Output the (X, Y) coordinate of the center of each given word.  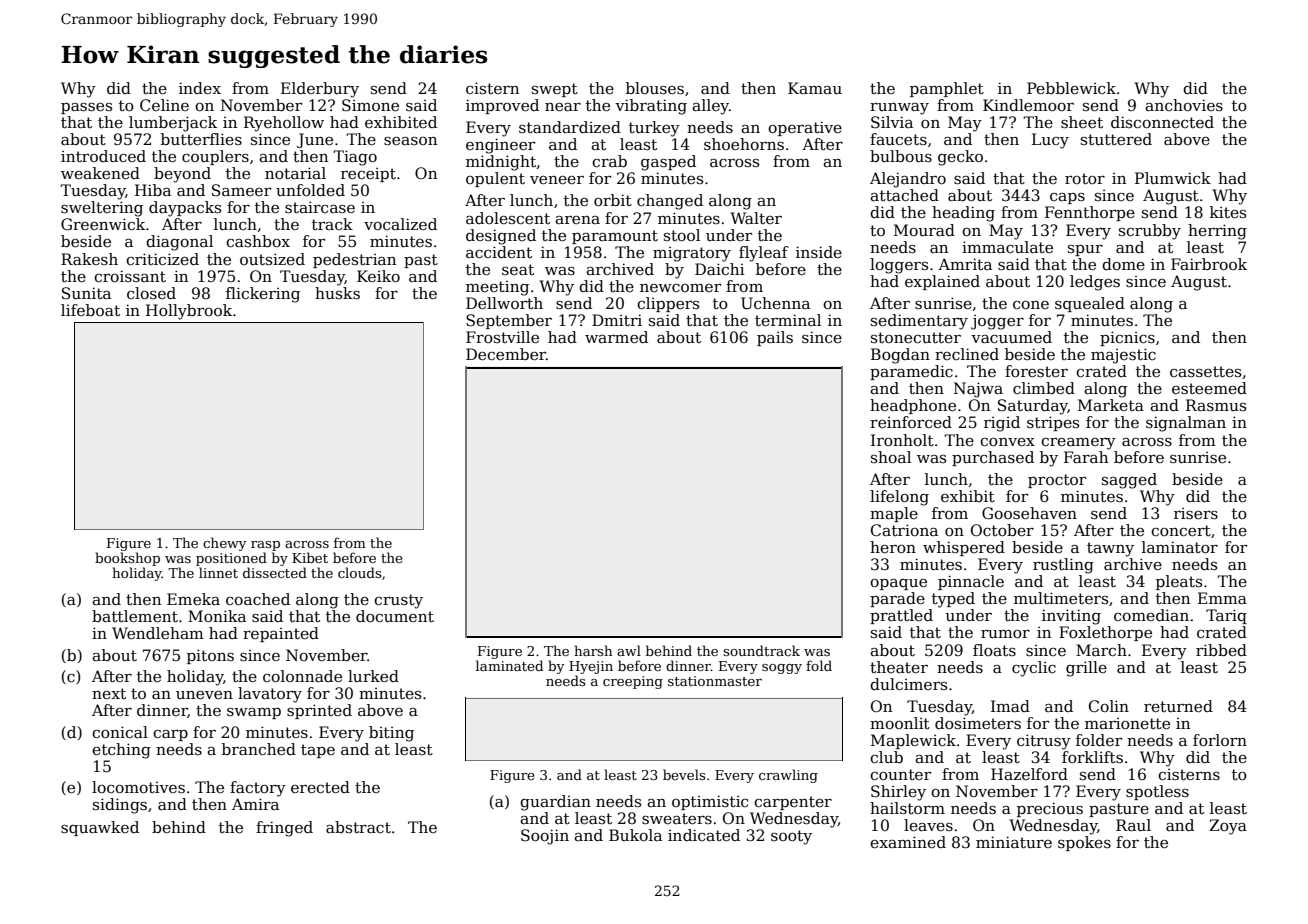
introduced (103, 156)
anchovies (1184, 105)
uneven (204, 695)
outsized (272, 259)
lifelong (899, 498)
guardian (555, 803)
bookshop (127, 559)
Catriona (904, 530)
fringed (284, 829)
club (886, 757)
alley (710, 107)
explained (942, 282)
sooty (791, 837)
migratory (692, 254)
